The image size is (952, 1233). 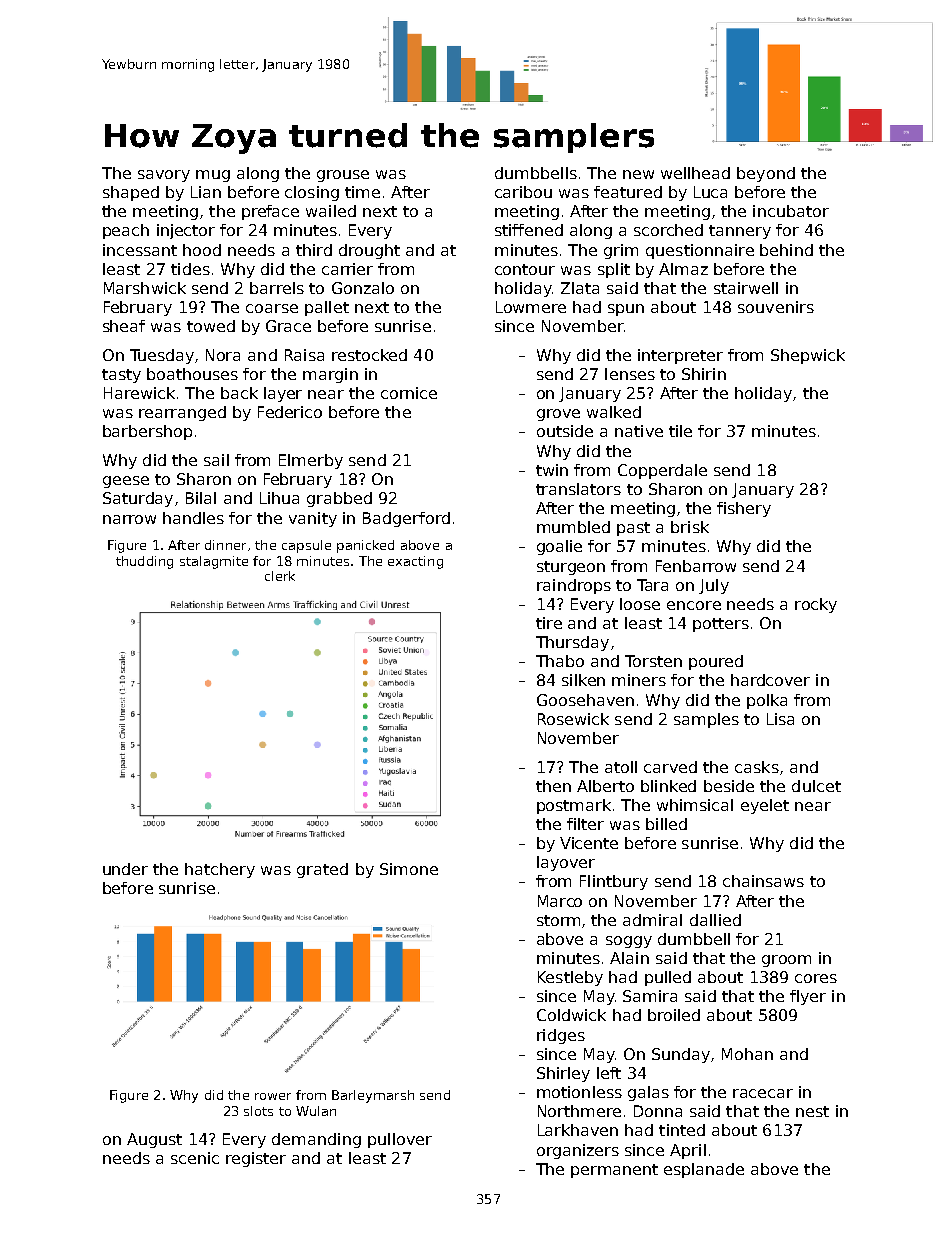 I want to click on pullover, so click(x=400, y=1140).
